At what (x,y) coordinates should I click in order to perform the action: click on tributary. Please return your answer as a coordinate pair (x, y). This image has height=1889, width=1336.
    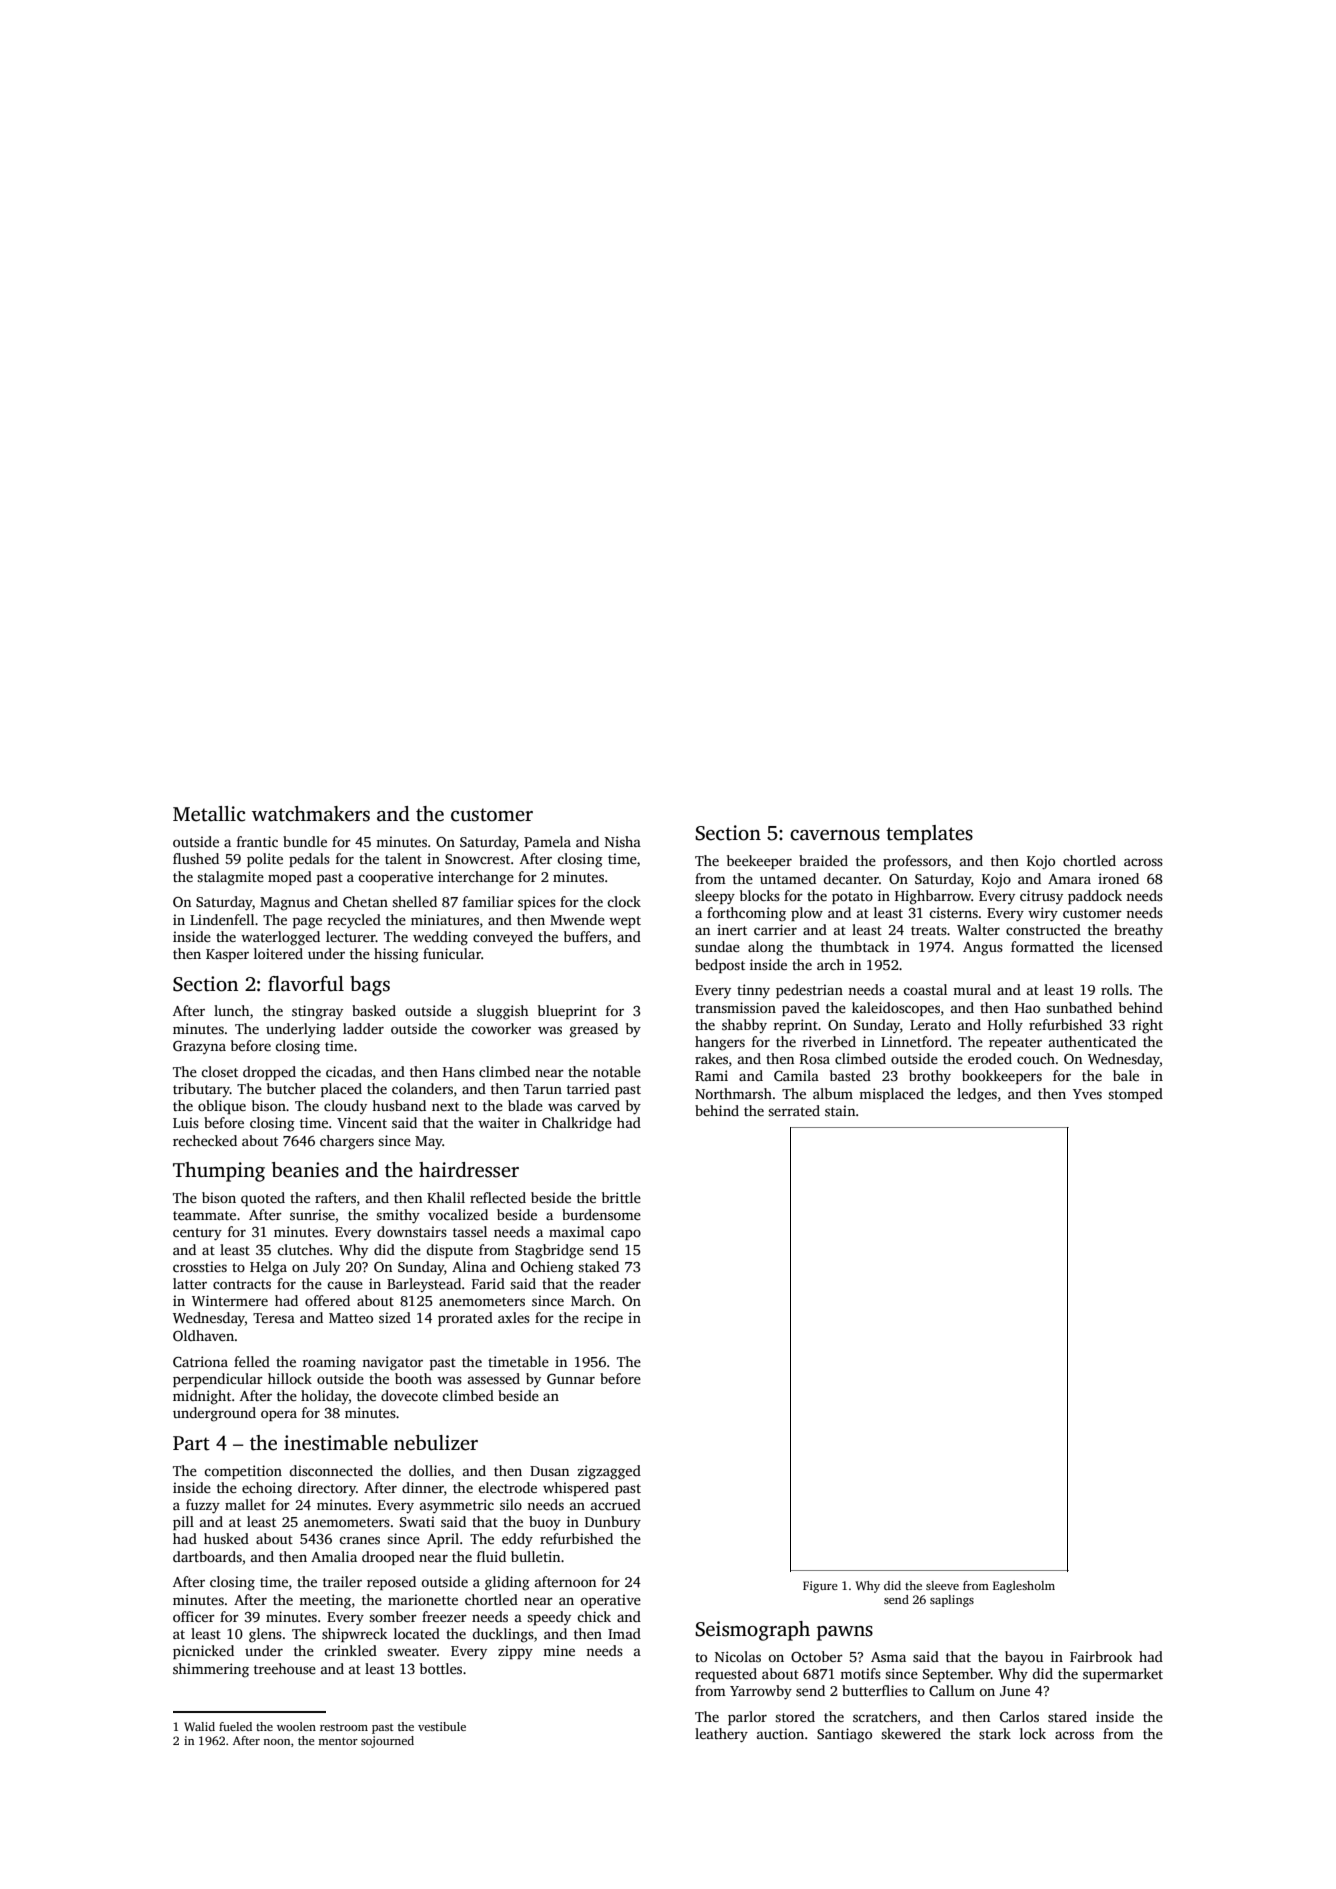
    Looking at the image, I should click on (201, 1090).
